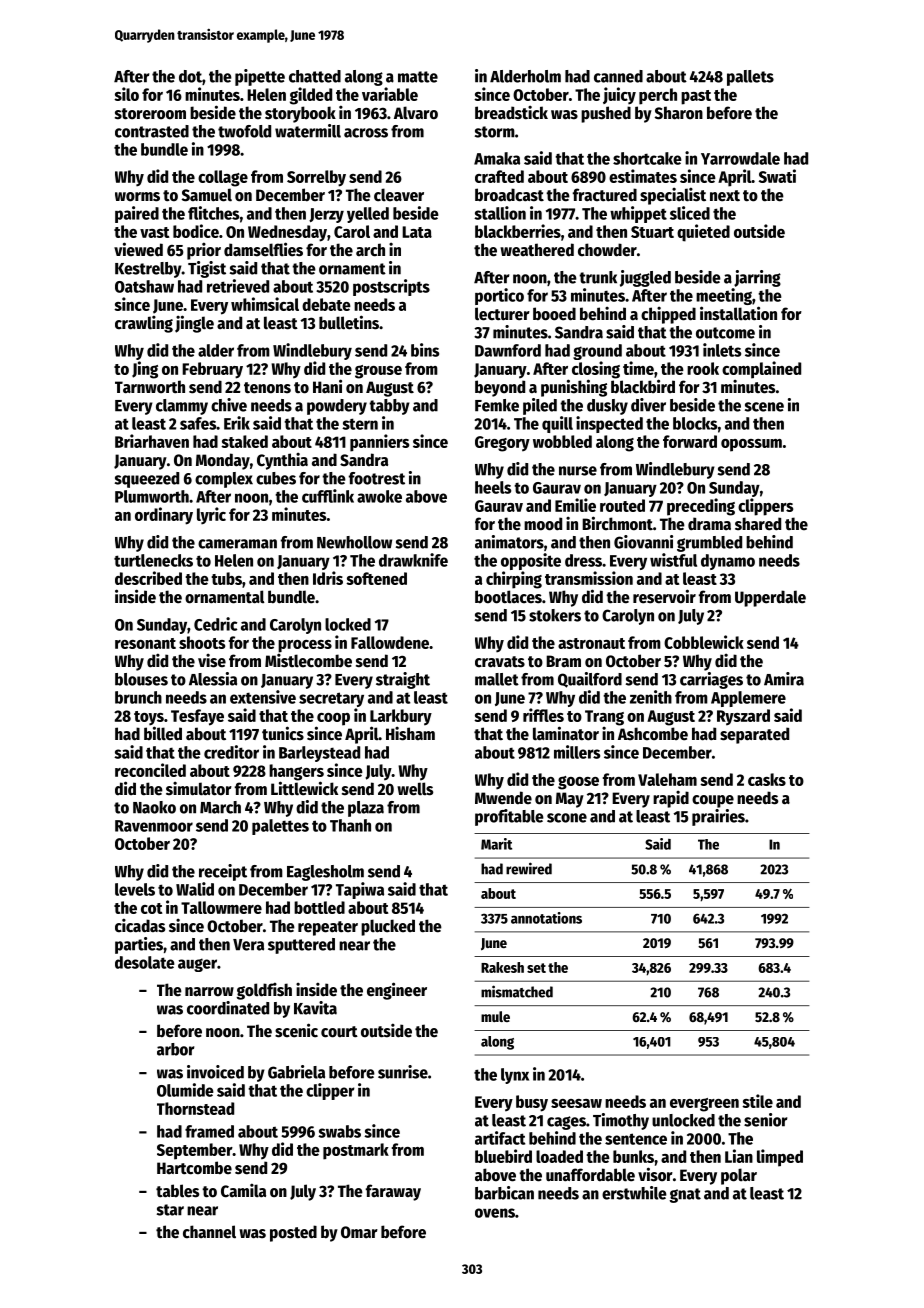 The image size is (924, 1308). I want to click on crafted, so click(499, 176).
